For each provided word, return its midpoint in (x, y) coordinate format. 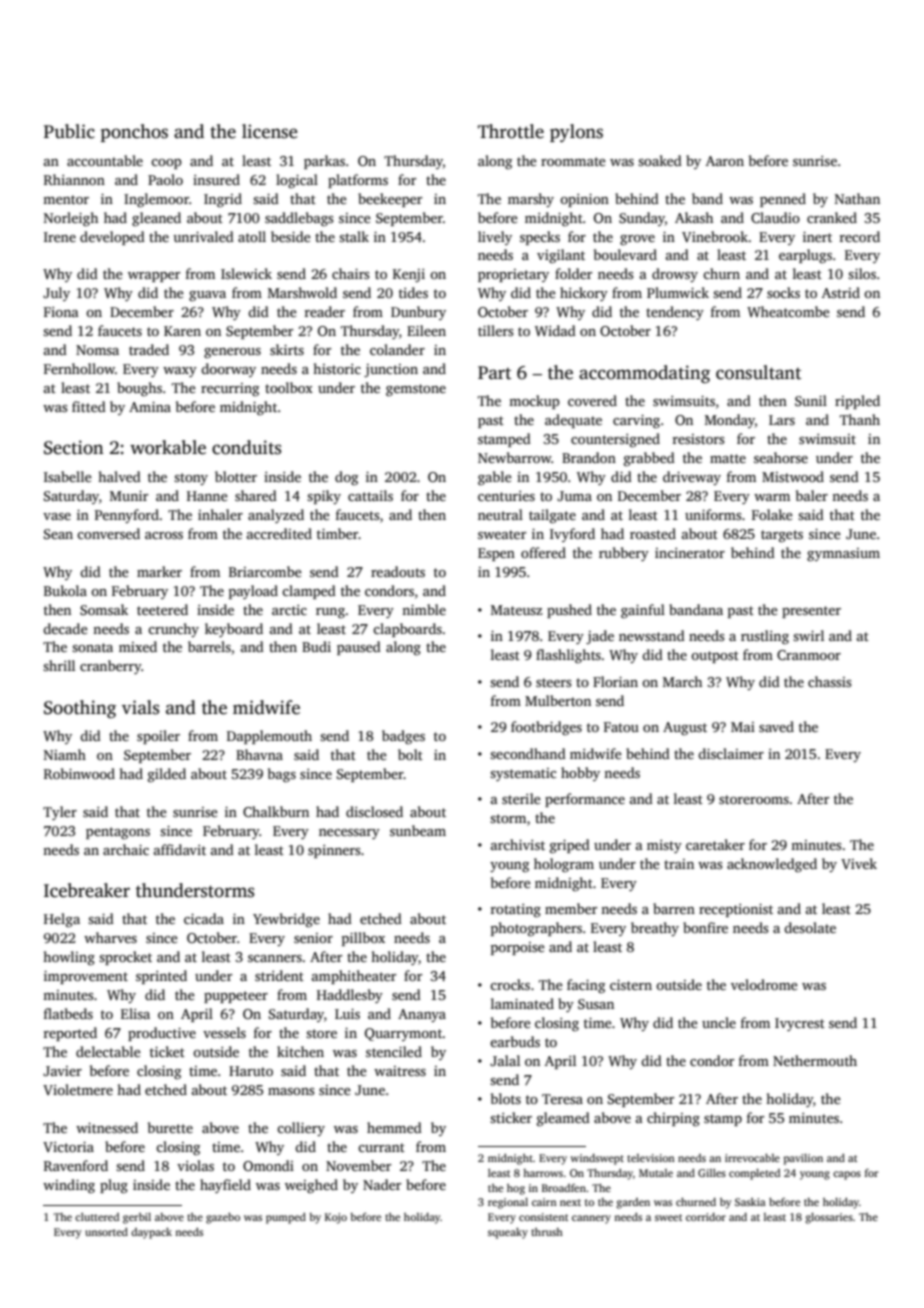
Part (494, 373)
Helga (62, 920)
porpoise (518, 948)
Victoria (68, 1147)
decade (65, 628)
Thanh (860, 419)
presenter (811, 612)
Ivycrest (800, 1024)
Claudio (775, 217)
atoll (252, 236)
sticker (511, 1117)
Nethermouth (815, 1060)
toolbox (289, 387)
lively (495, 238)
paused (359, 648)
